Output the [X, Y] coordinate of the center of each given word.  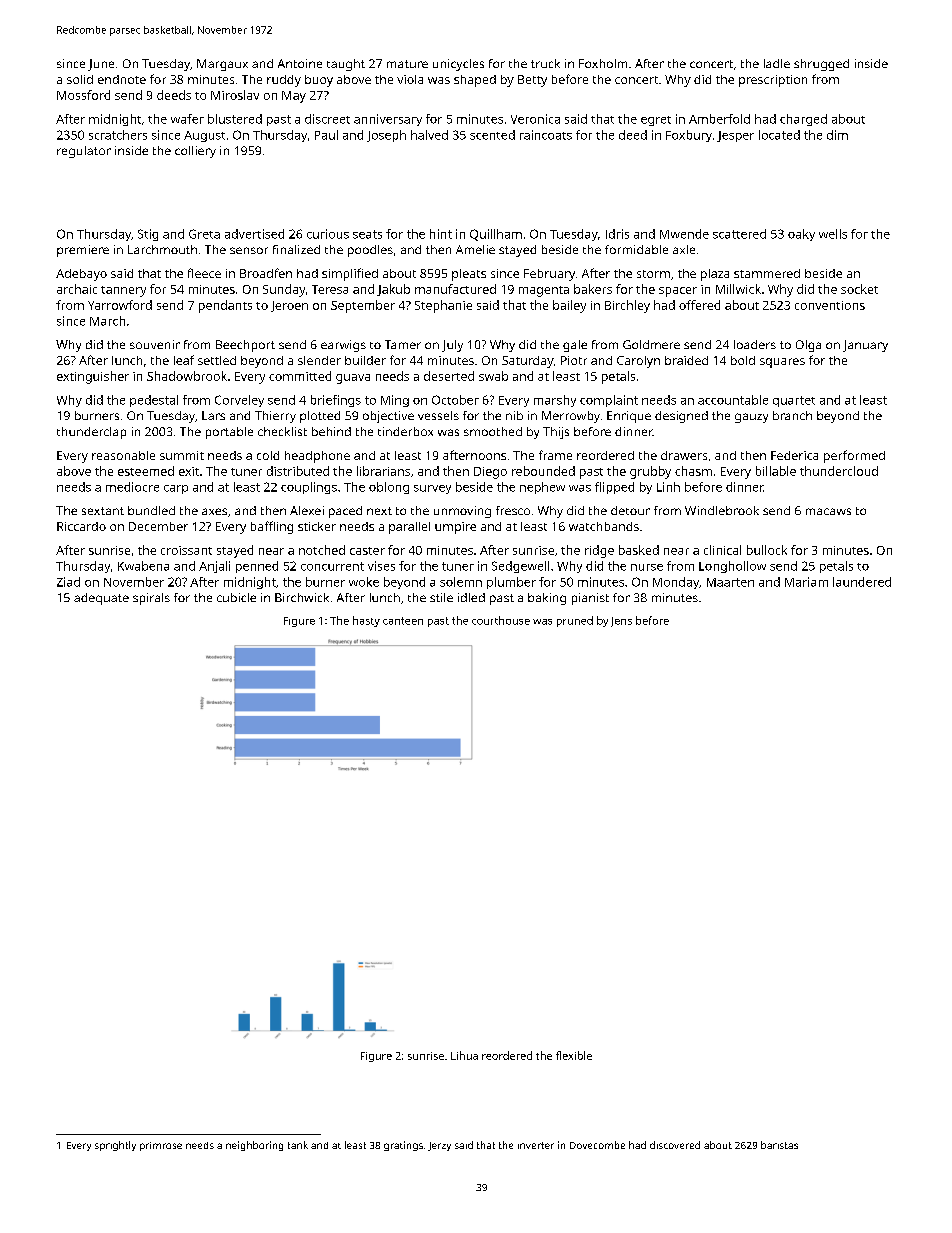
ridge [599, 551]
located [779, 135]
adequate [101, 599]
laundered [862, 582]
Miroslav [235, 95]
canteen [403, 621]
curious [328, 234]
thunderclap [91, 433]
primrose [161, 1146]
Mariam [806, 582]
